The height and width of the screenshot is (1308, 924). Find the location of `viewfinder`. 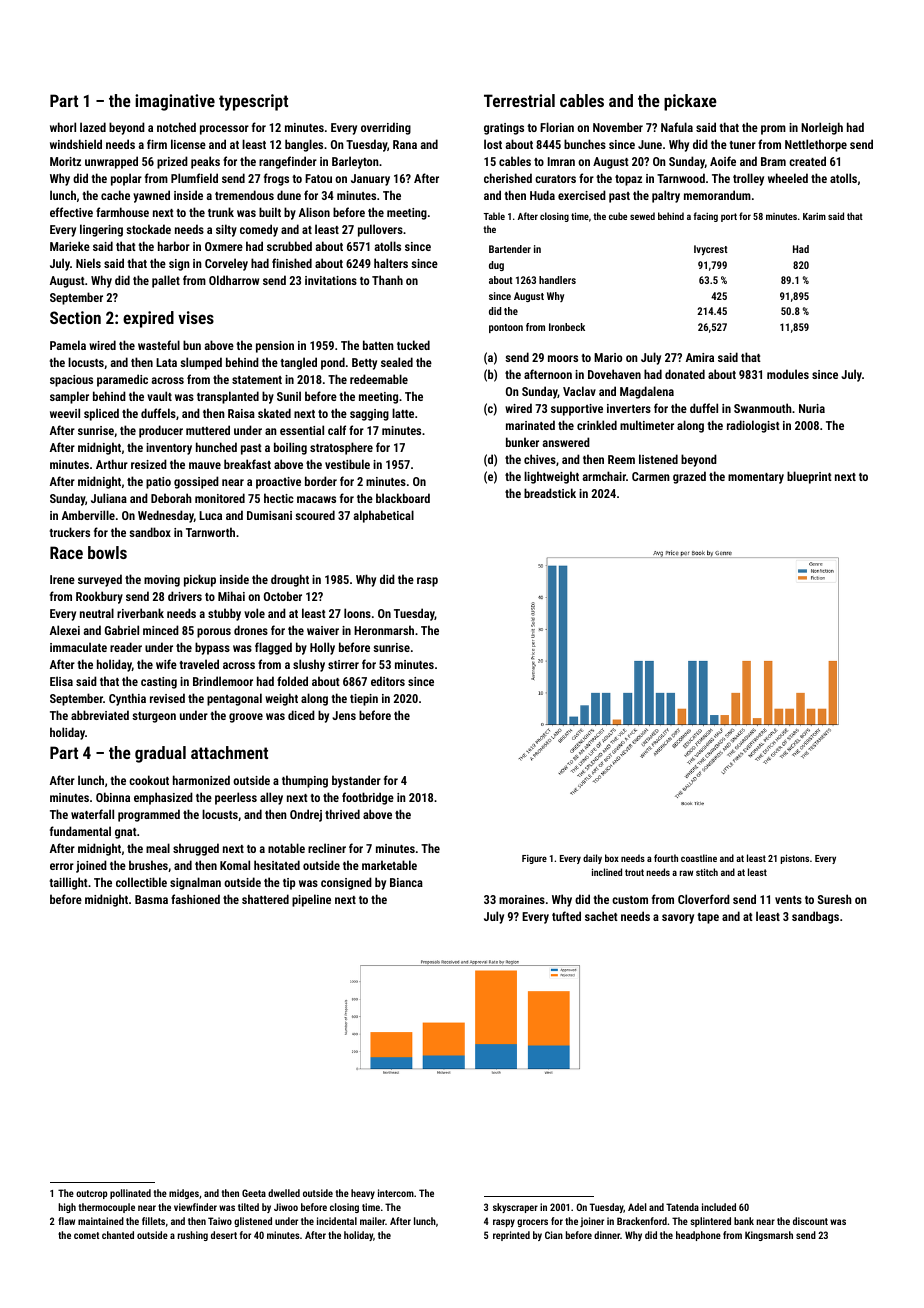

viewfinder is located at coordinates (195, 1207).
